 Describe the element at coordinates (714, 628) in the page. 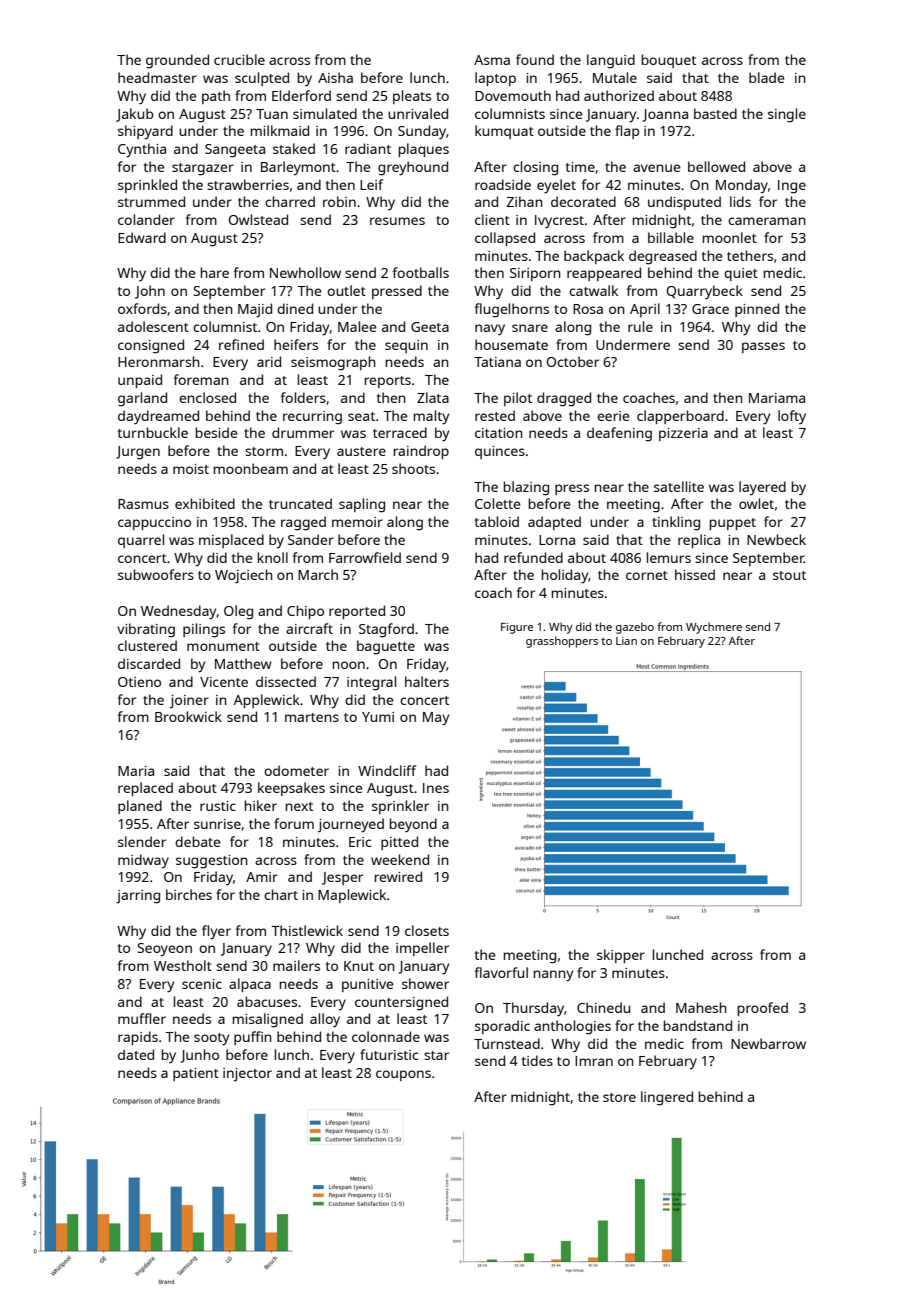

I see `Wychmere` at that location.
